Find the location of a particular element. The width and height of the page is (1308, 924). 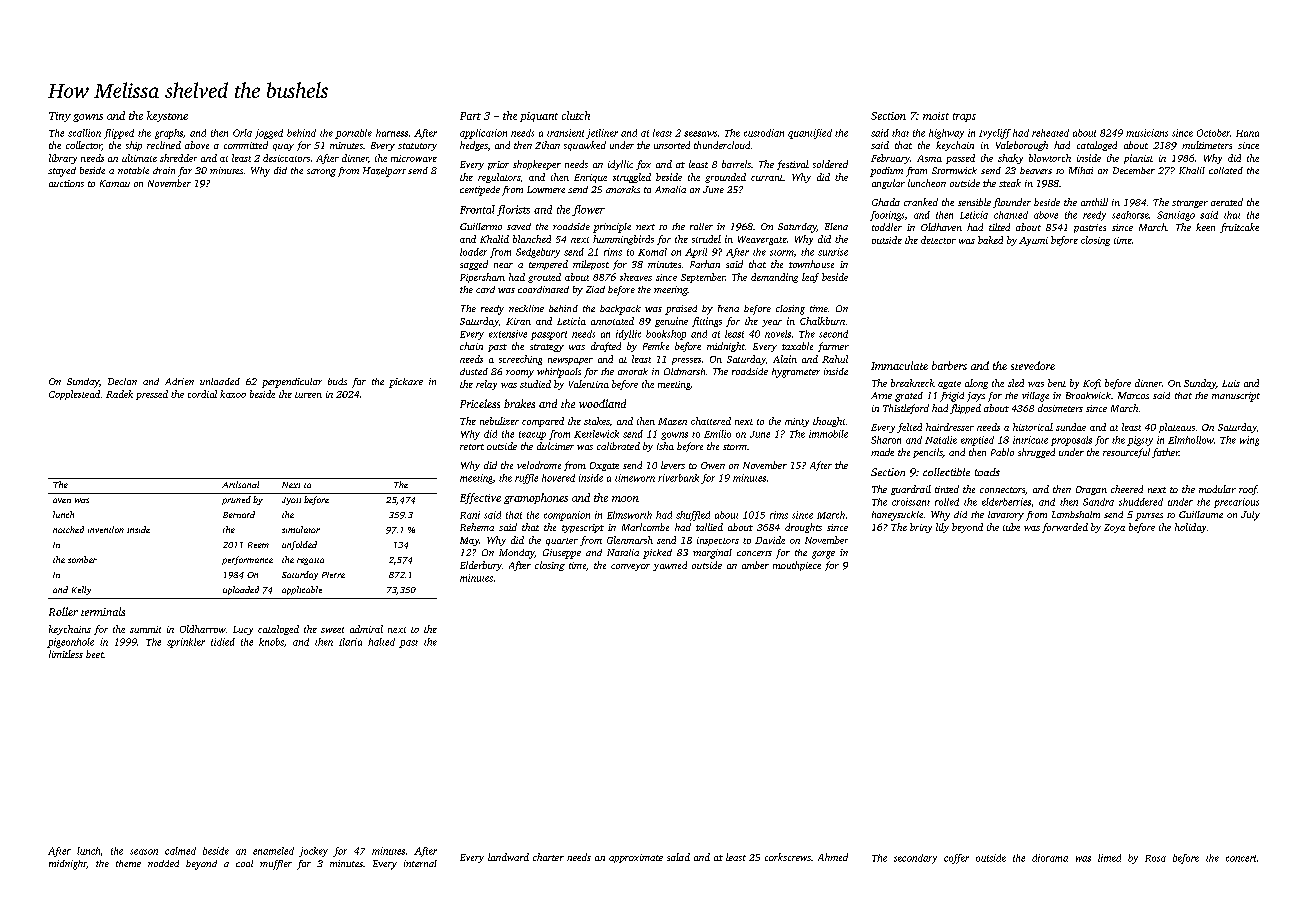

moon is located at coordinates (625, 499).
